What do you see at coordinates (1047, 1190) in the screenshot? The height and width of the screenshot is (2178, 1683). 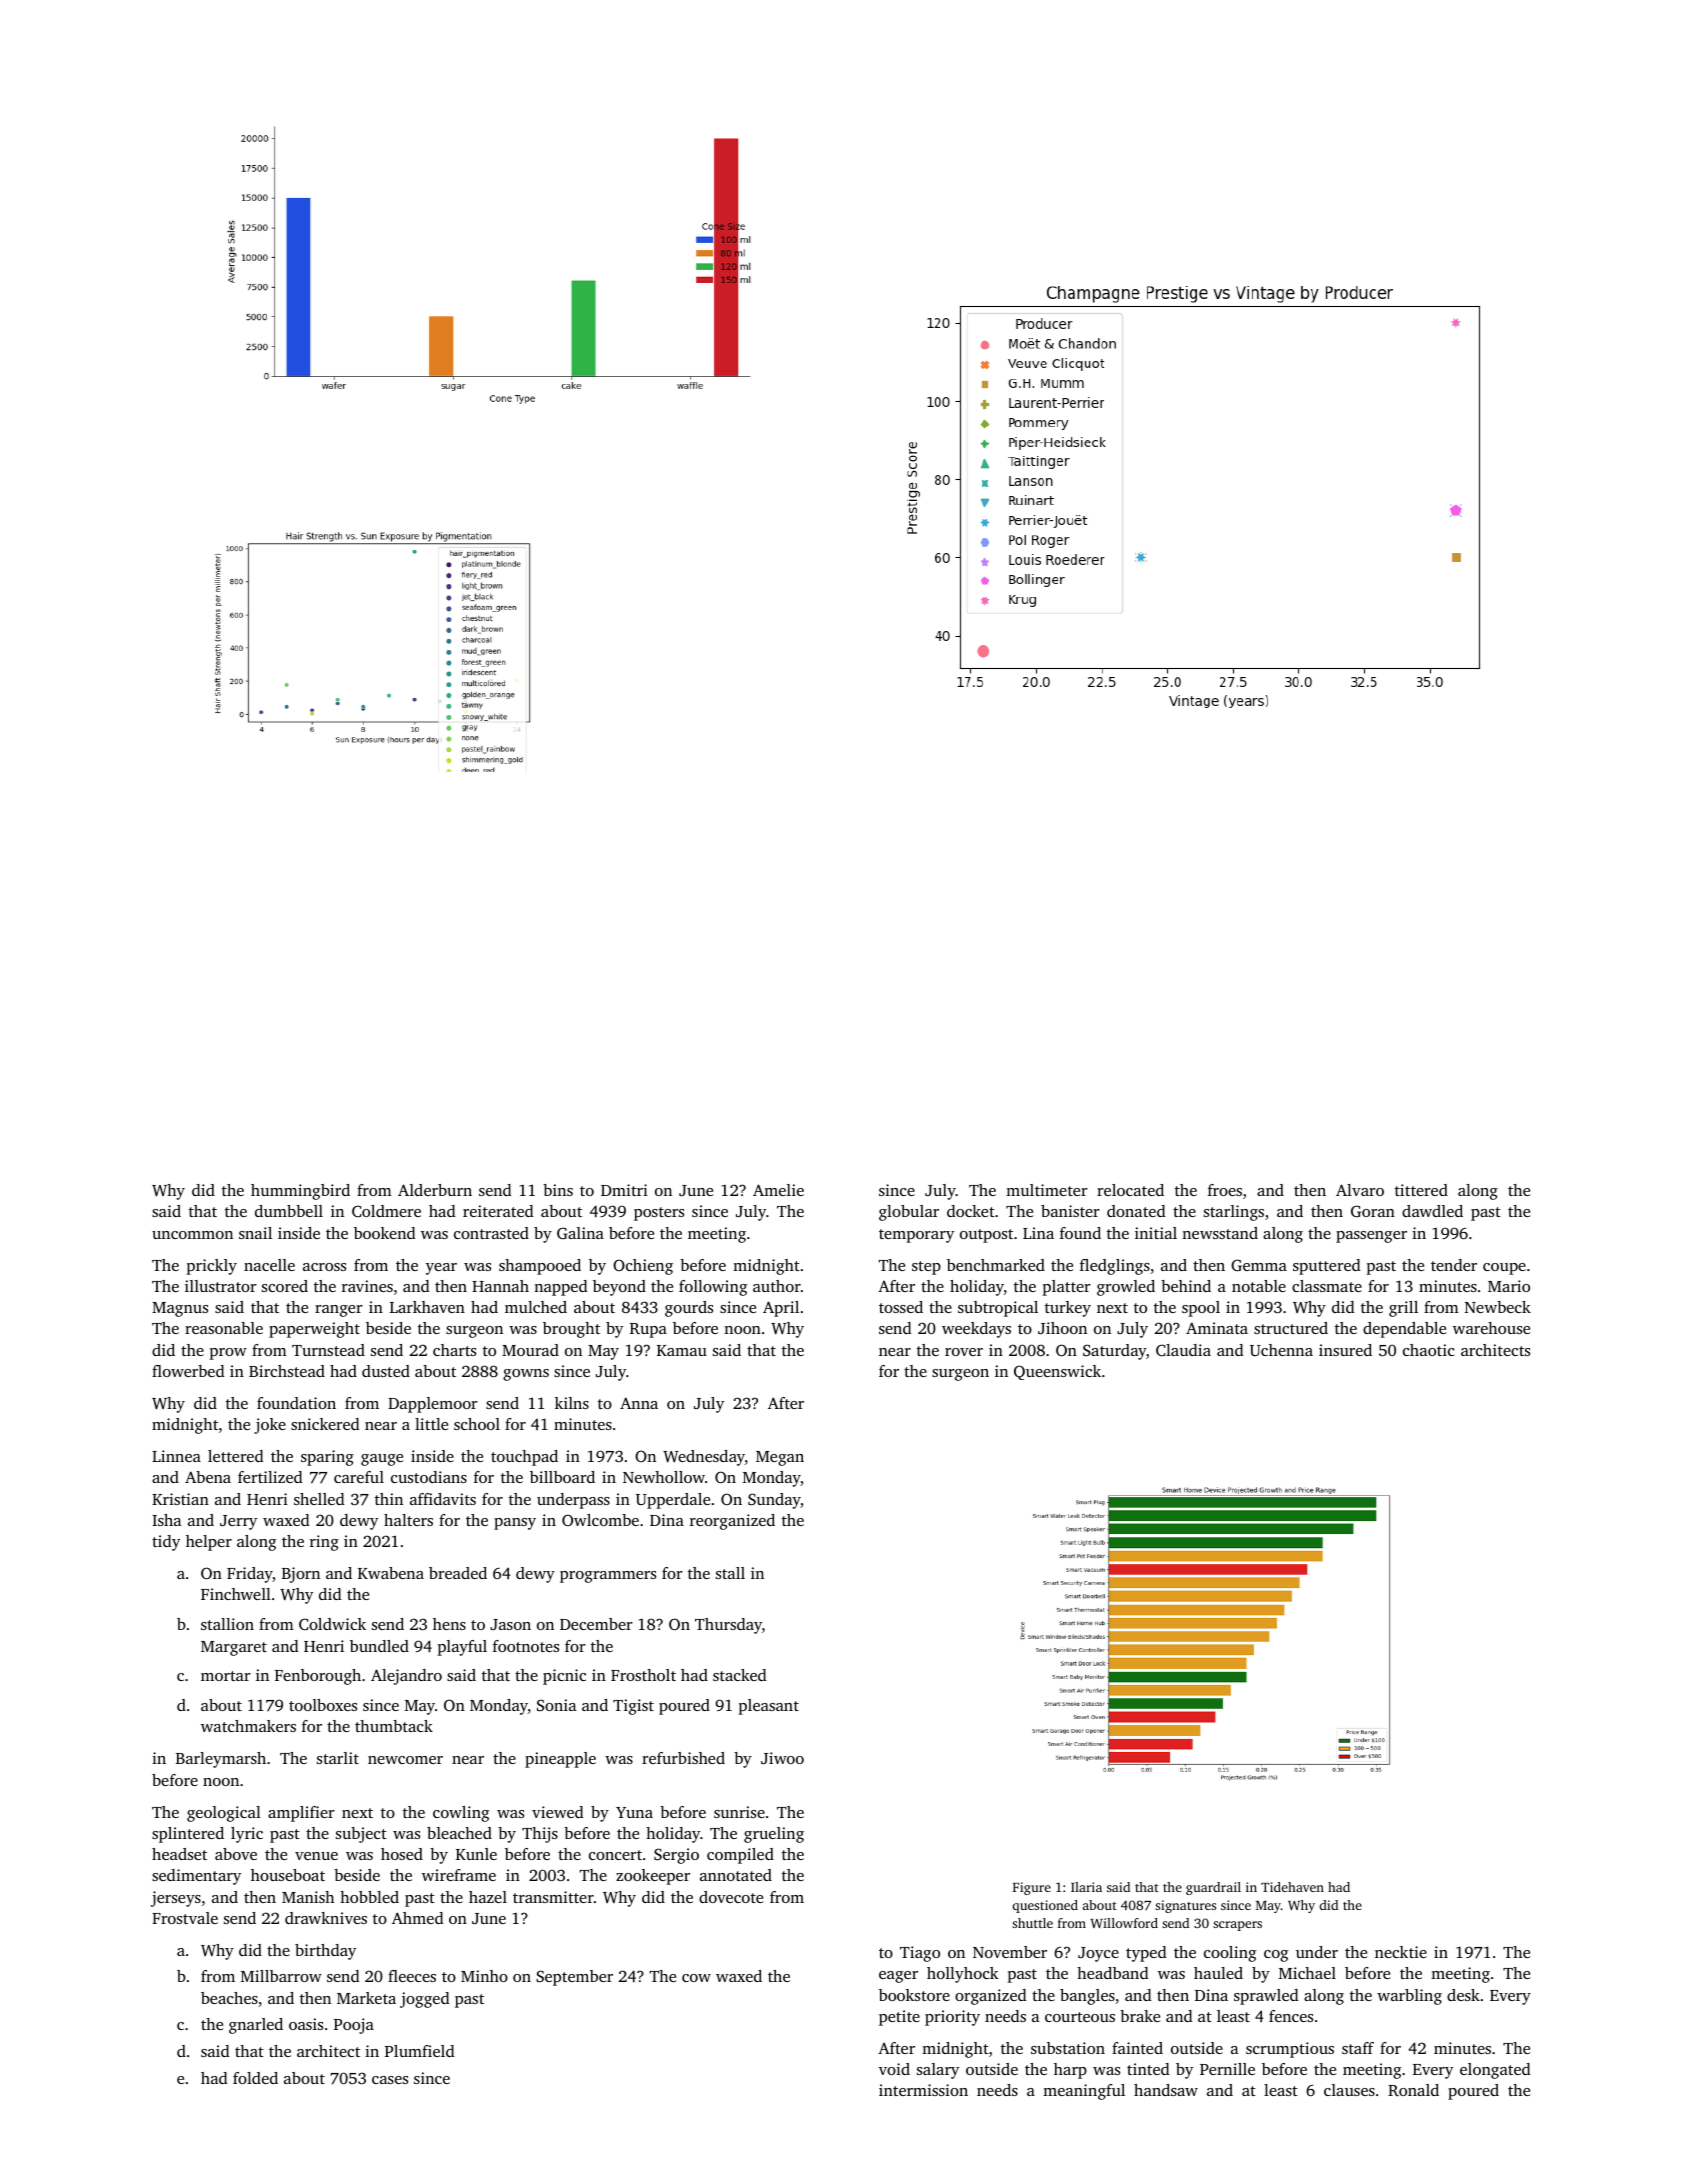 I see `multimeter` at bounding box center [1047, 1190].
